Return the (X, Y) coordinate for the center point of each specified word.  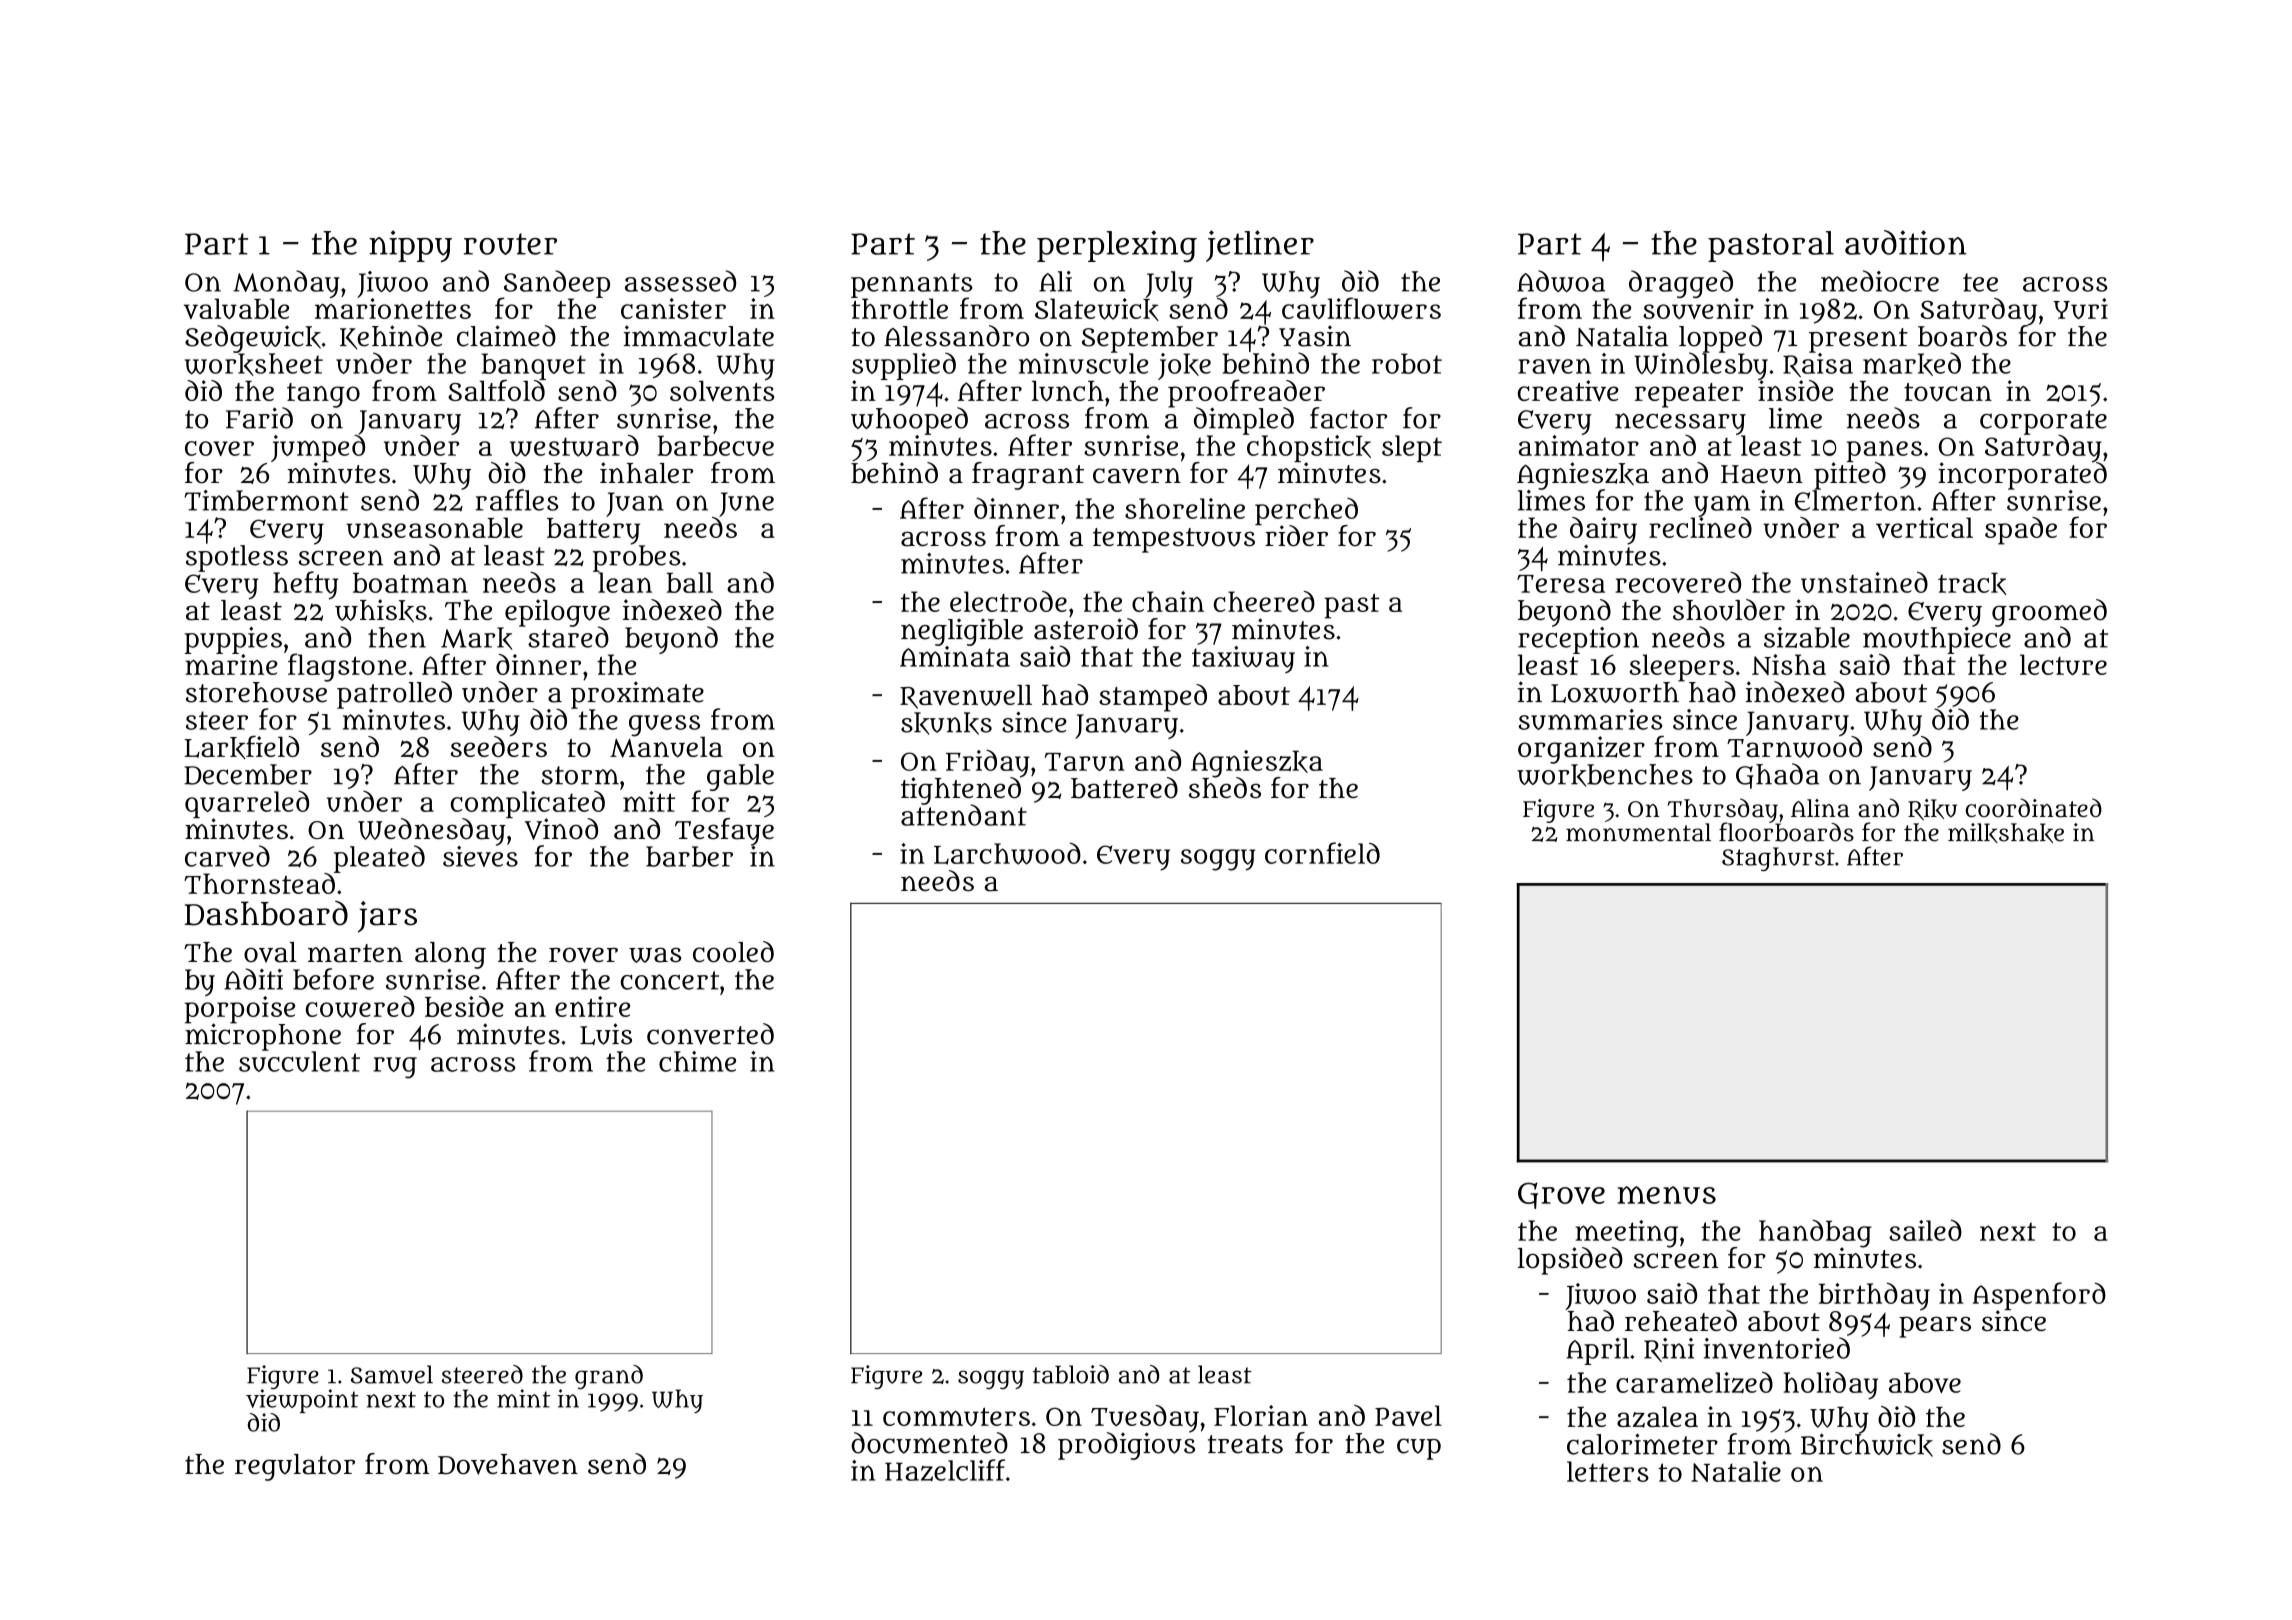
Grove (1561, 1195)
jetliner (1260, 246)
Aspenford (2039, 1296)
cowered (360, 1007)
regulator (295, 1467)
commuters (956, 1416)
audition (1905, 242)
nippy (410, 246)
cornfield (1322, 853)
